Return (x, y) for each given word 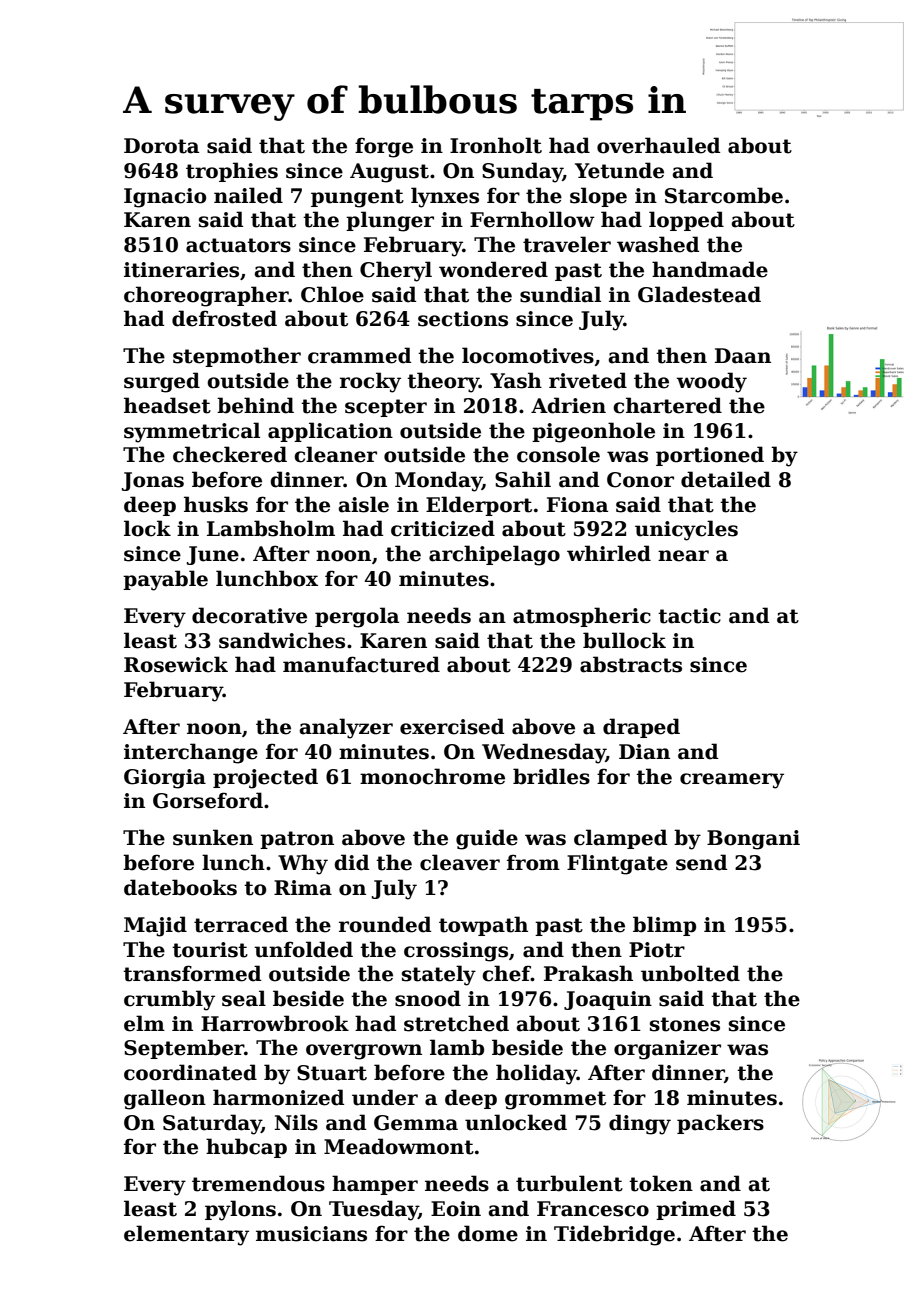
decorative (249, 615)
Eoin (456, 1209)
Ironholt (496, 145)
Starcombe (724, 195)
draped (641, 728)
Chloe (332, 294)
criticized (443, 528)
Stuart (332, 1073)
